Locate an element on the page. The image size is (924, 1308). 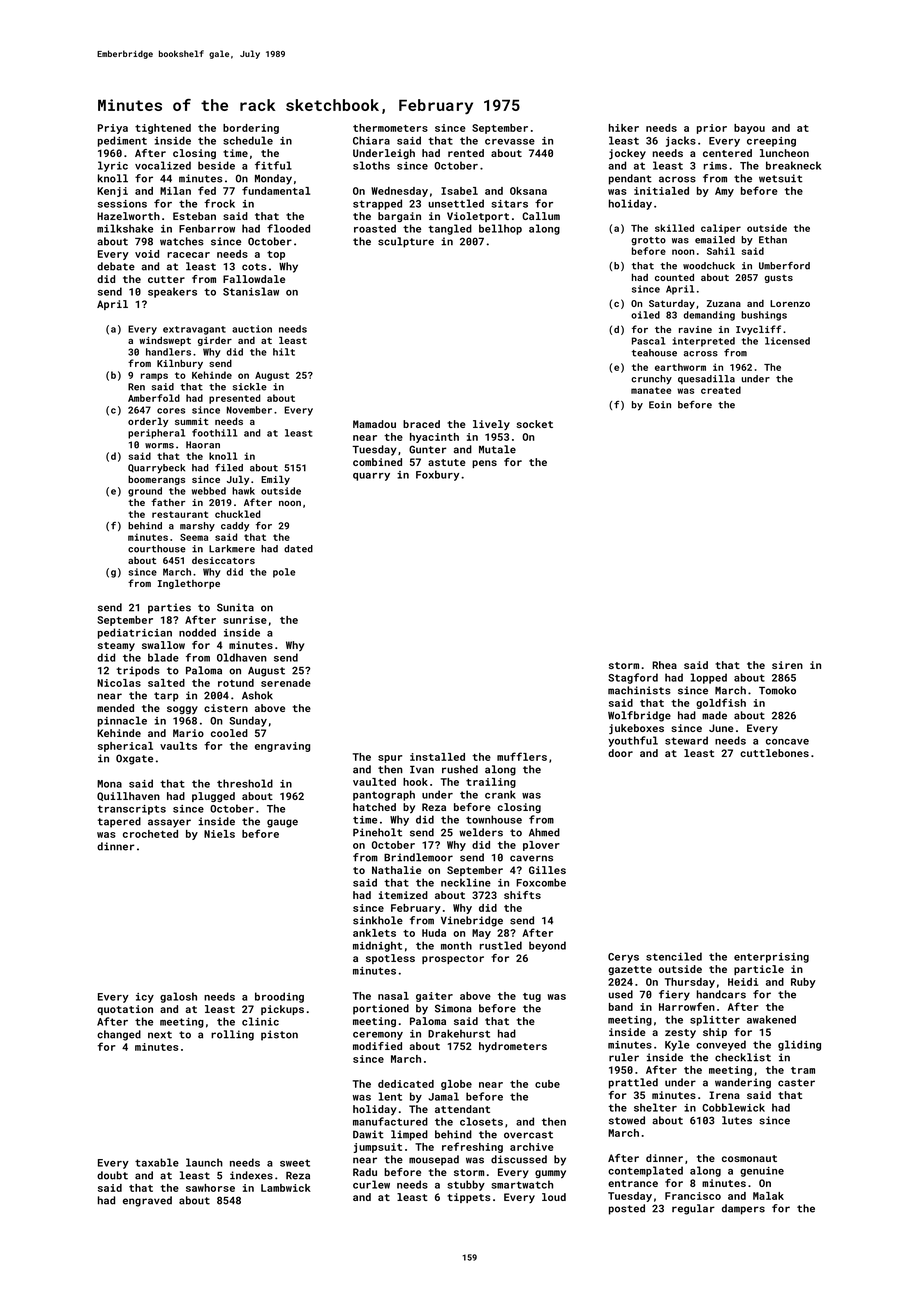
installed is located at coordinates (437, 757).
